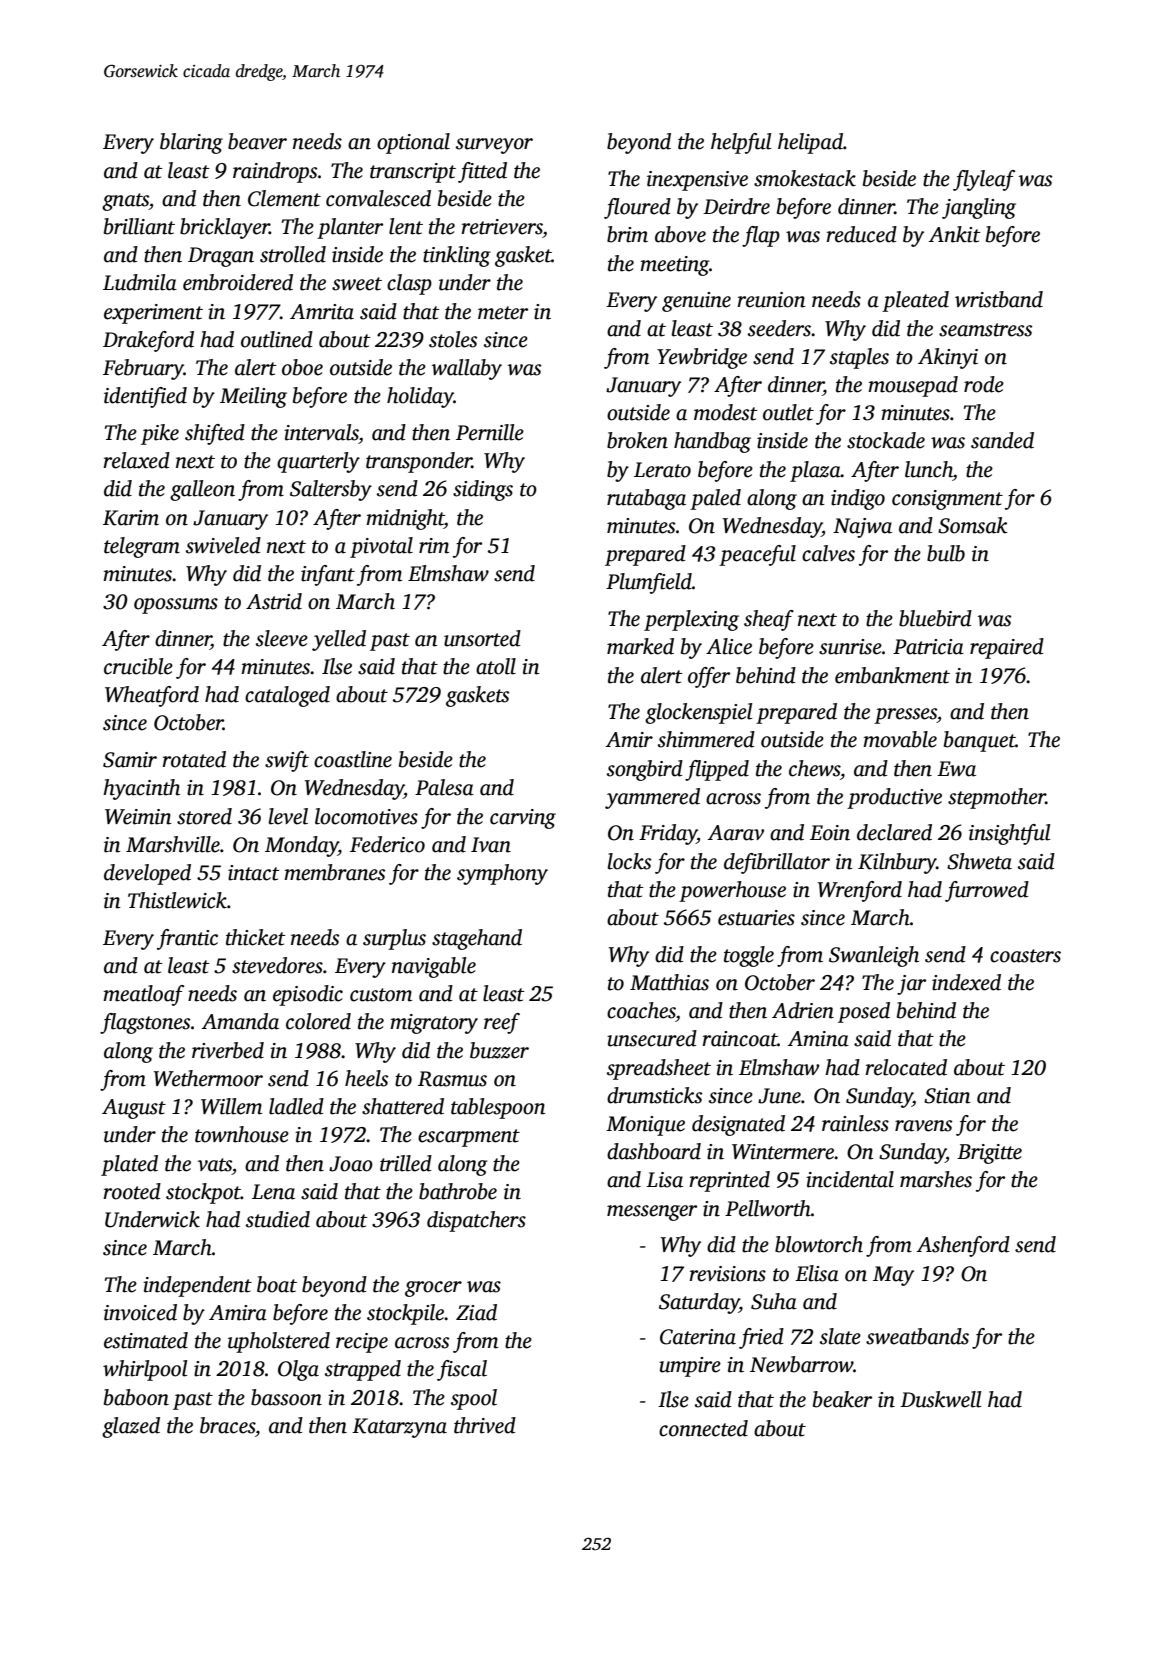  I want to click on connected, so click(703, 1428).
